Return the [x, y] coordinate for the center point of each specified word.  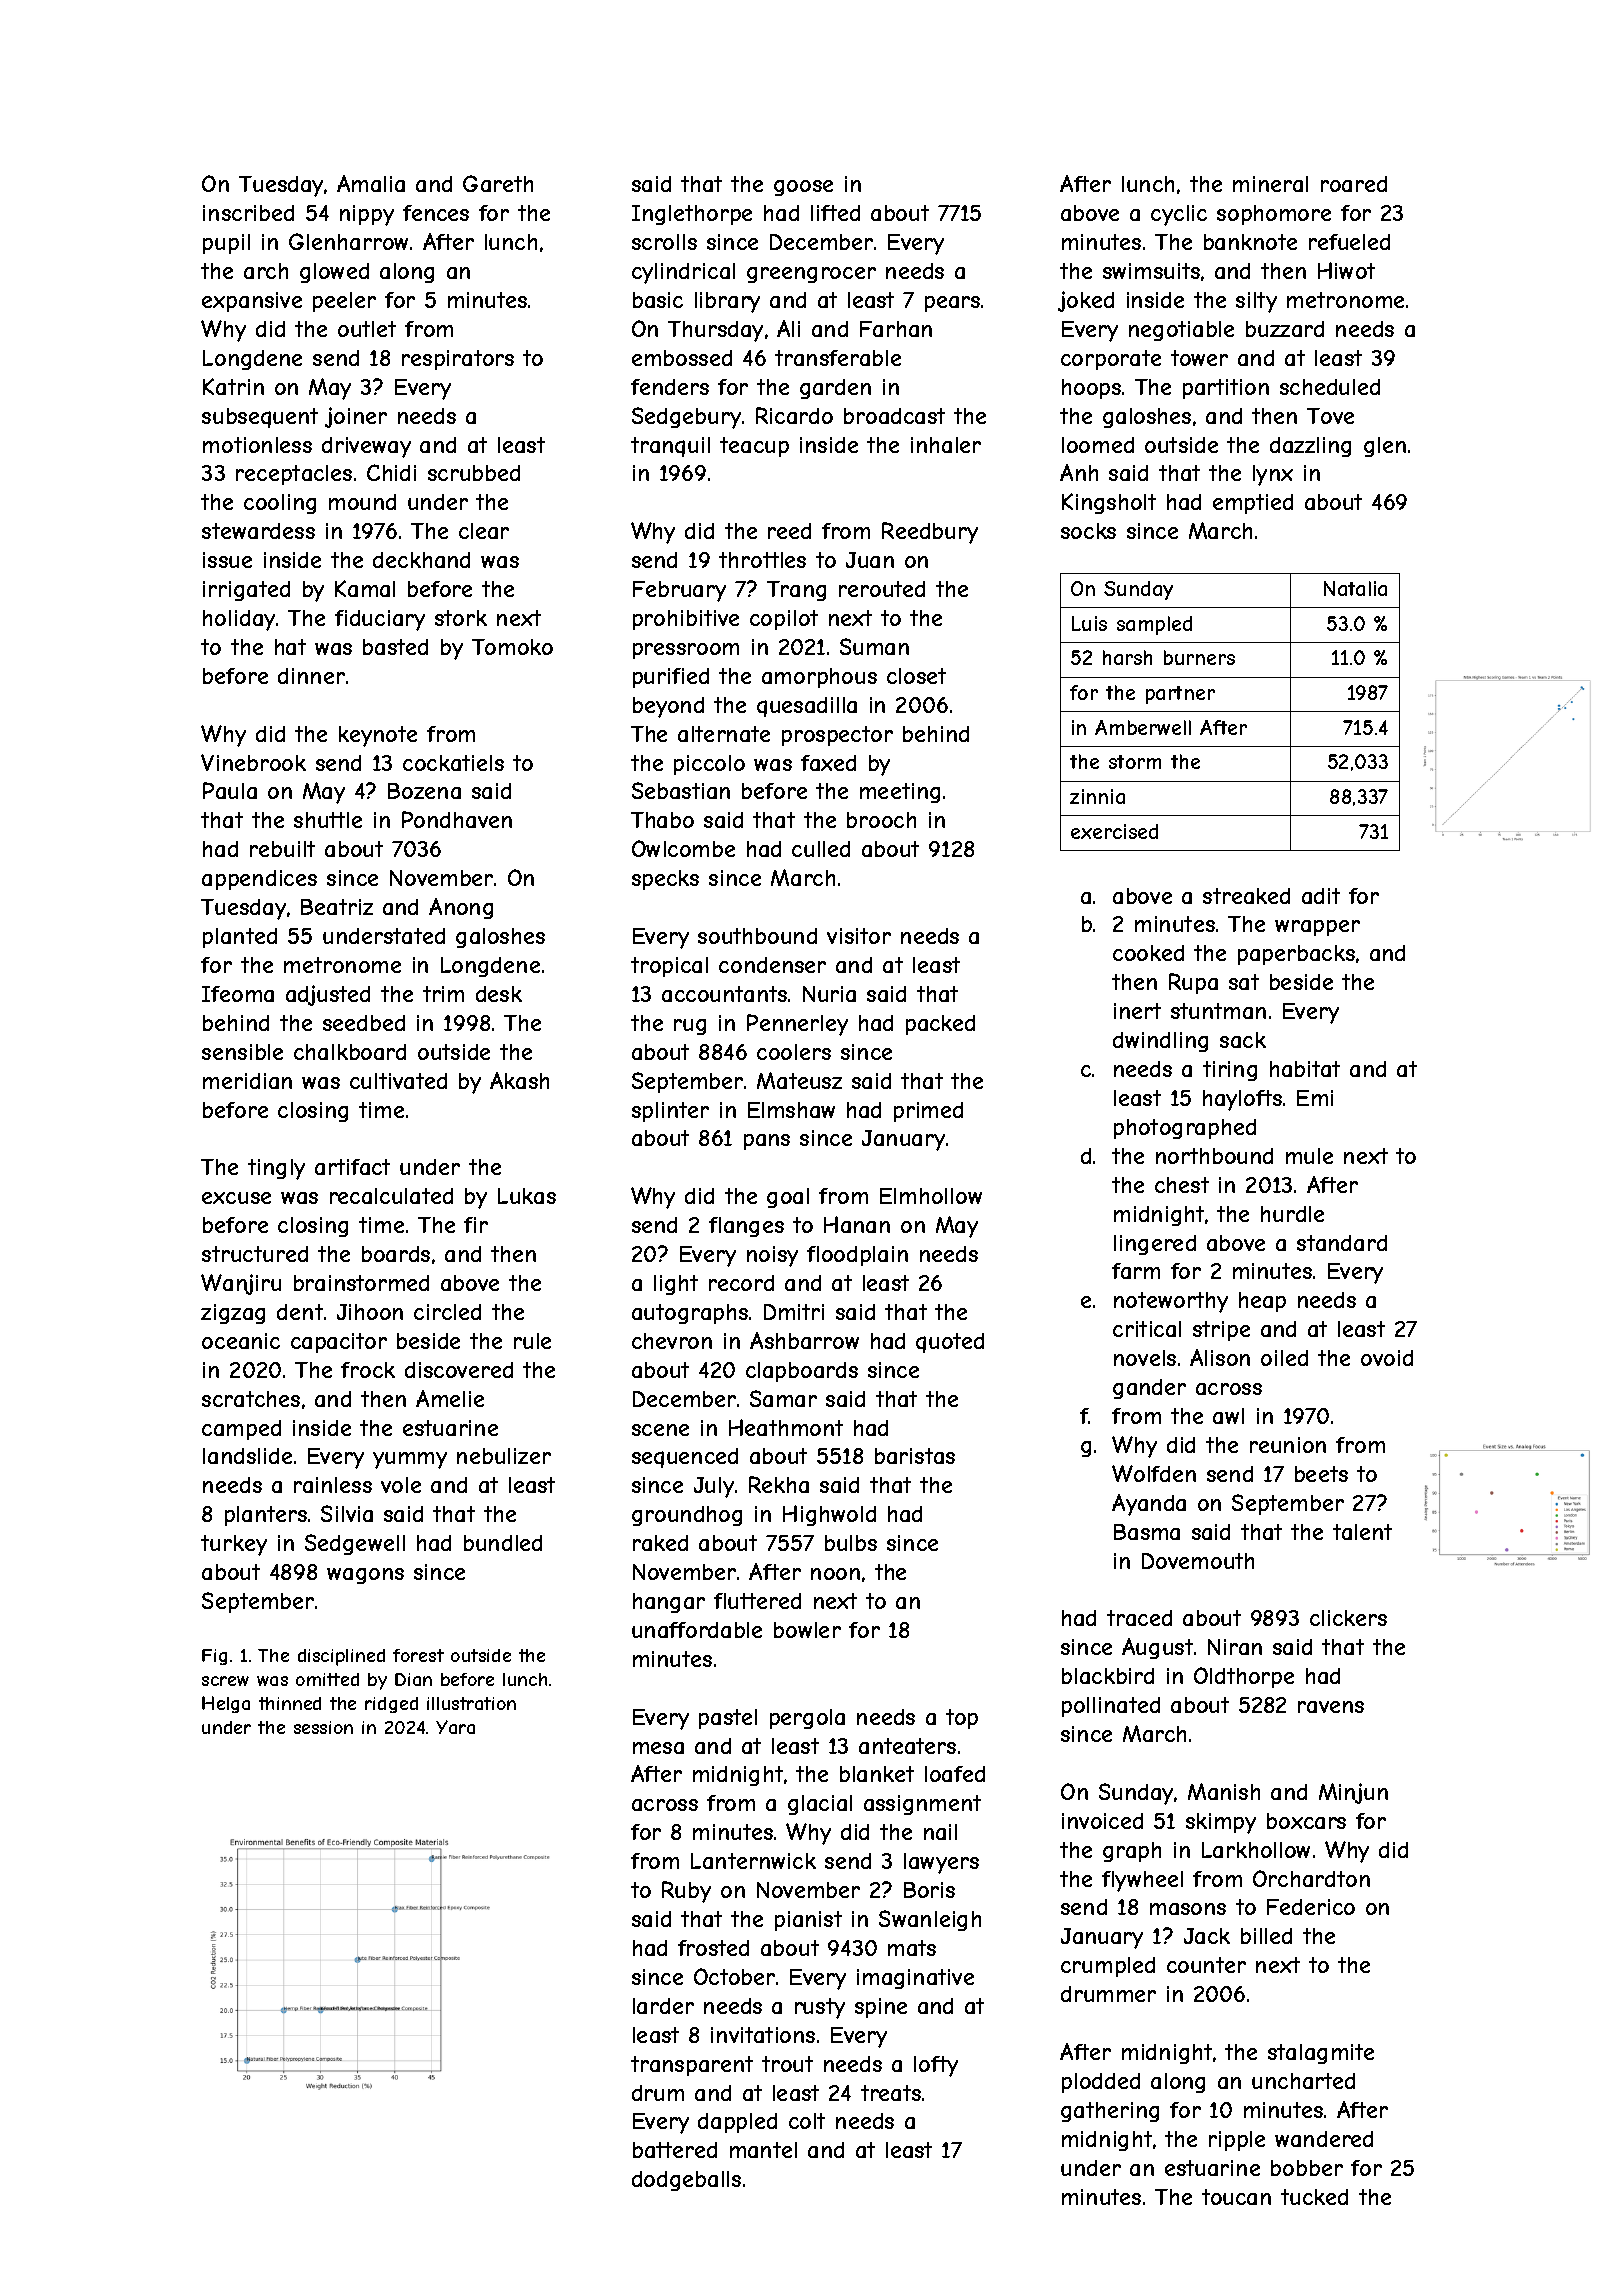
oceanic [241, 1341]
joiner [356, 417]
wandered [1324, 2139]
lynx [1273, 475]
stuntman [1218, 1011]
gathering [1110, 2112]
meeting [900, 793]
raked [660, 1543]
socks [1088, 531]
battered [675, 2150]
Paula [230, 790]
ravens [1331, 1707]
